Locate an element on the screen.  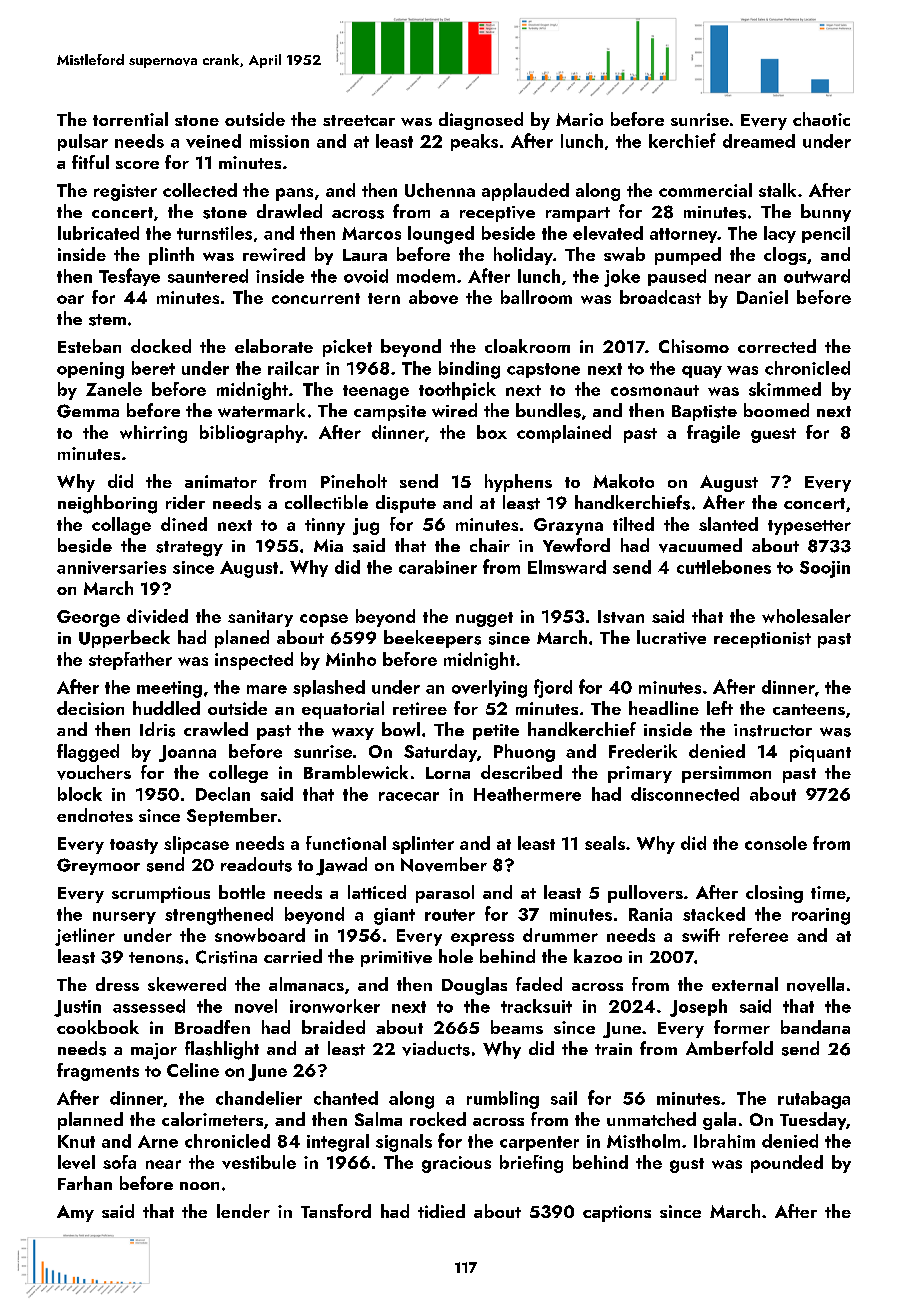
captions is located at coordinates (617, 1213).
